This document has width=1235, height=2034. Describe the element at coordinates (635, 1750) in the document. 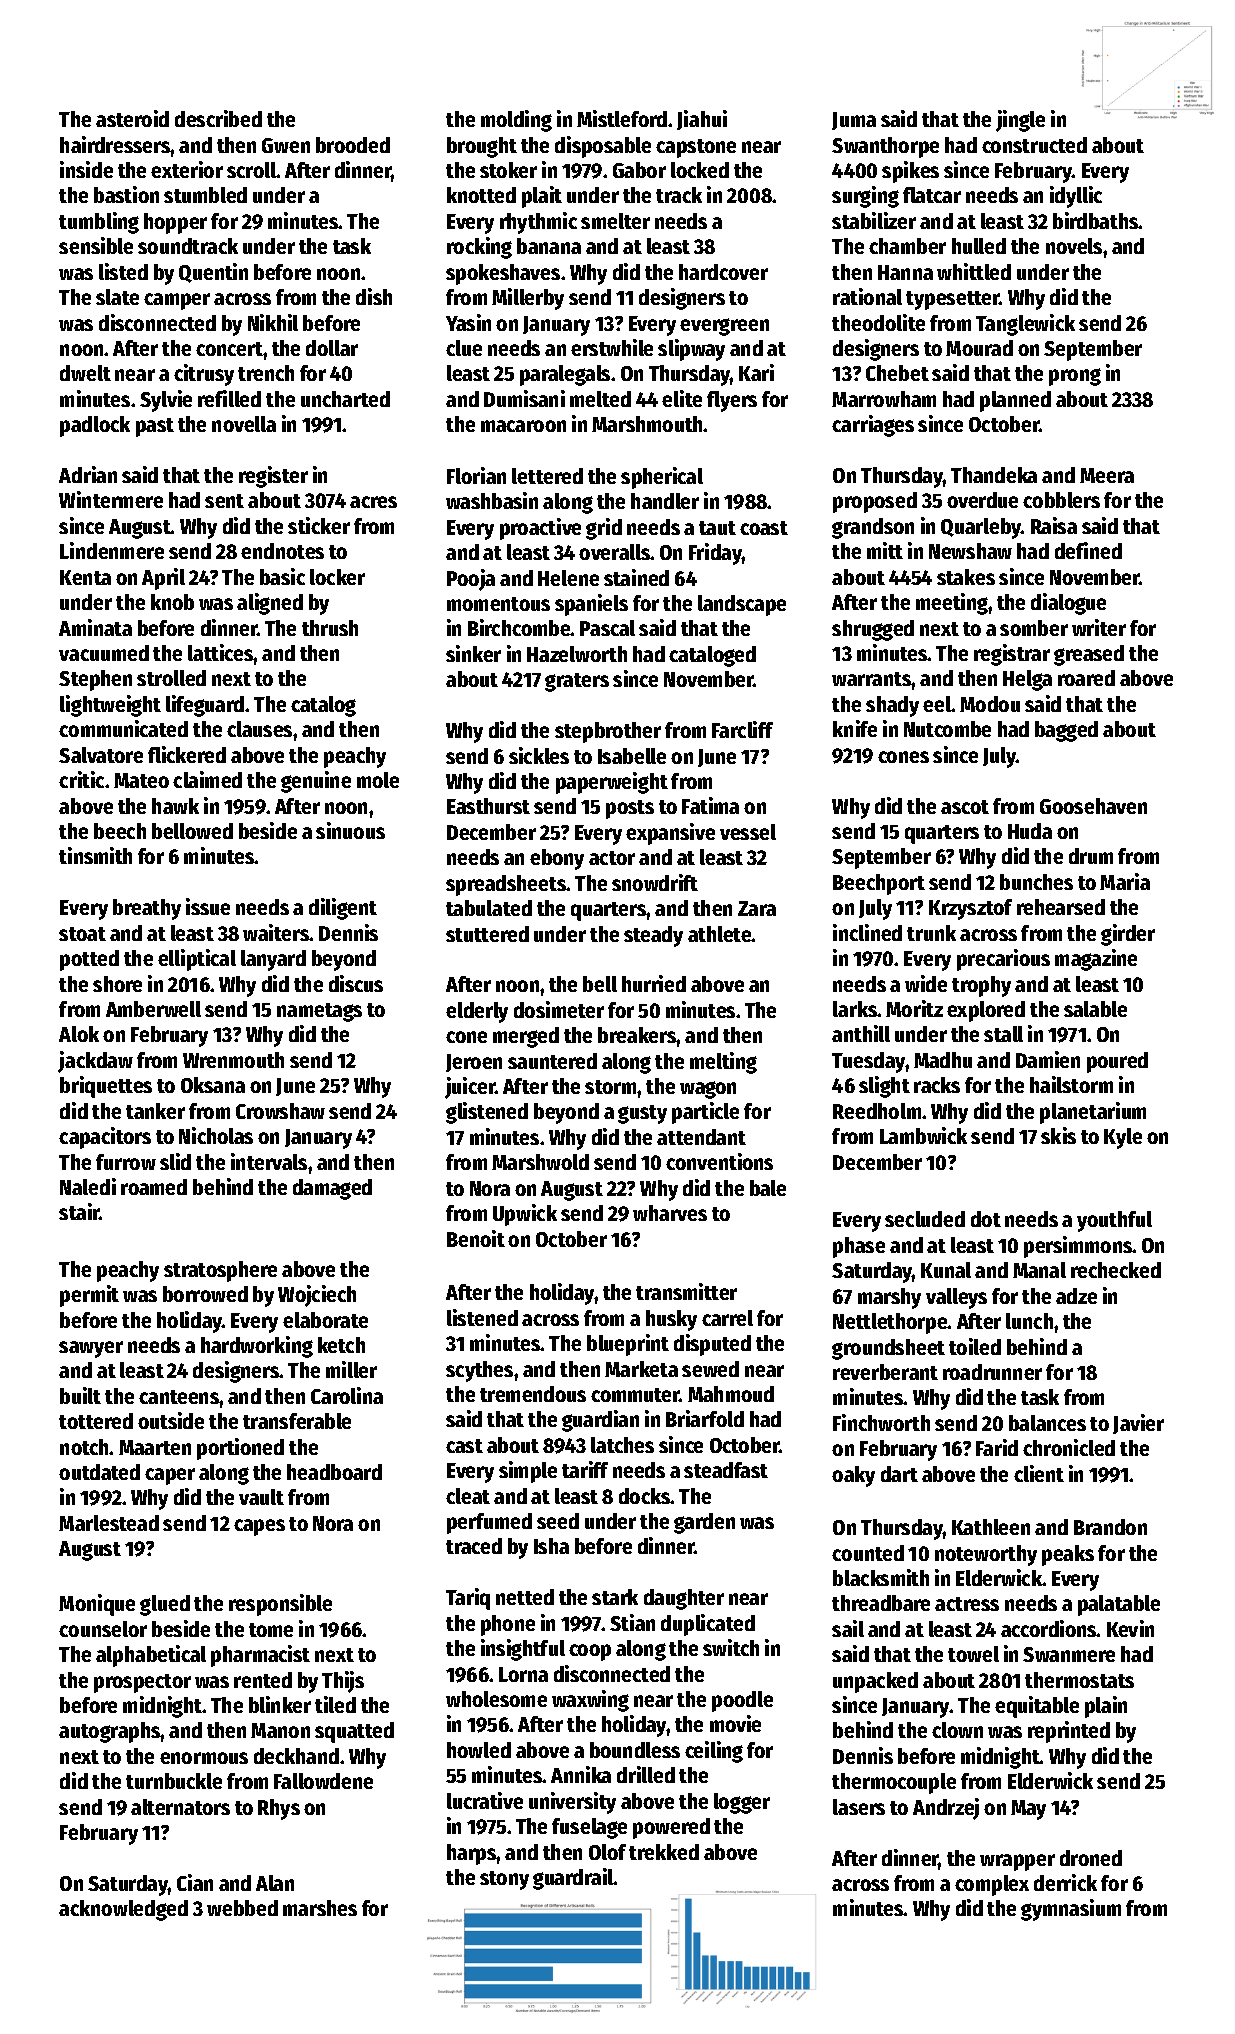

I see `boundless` at that location.
